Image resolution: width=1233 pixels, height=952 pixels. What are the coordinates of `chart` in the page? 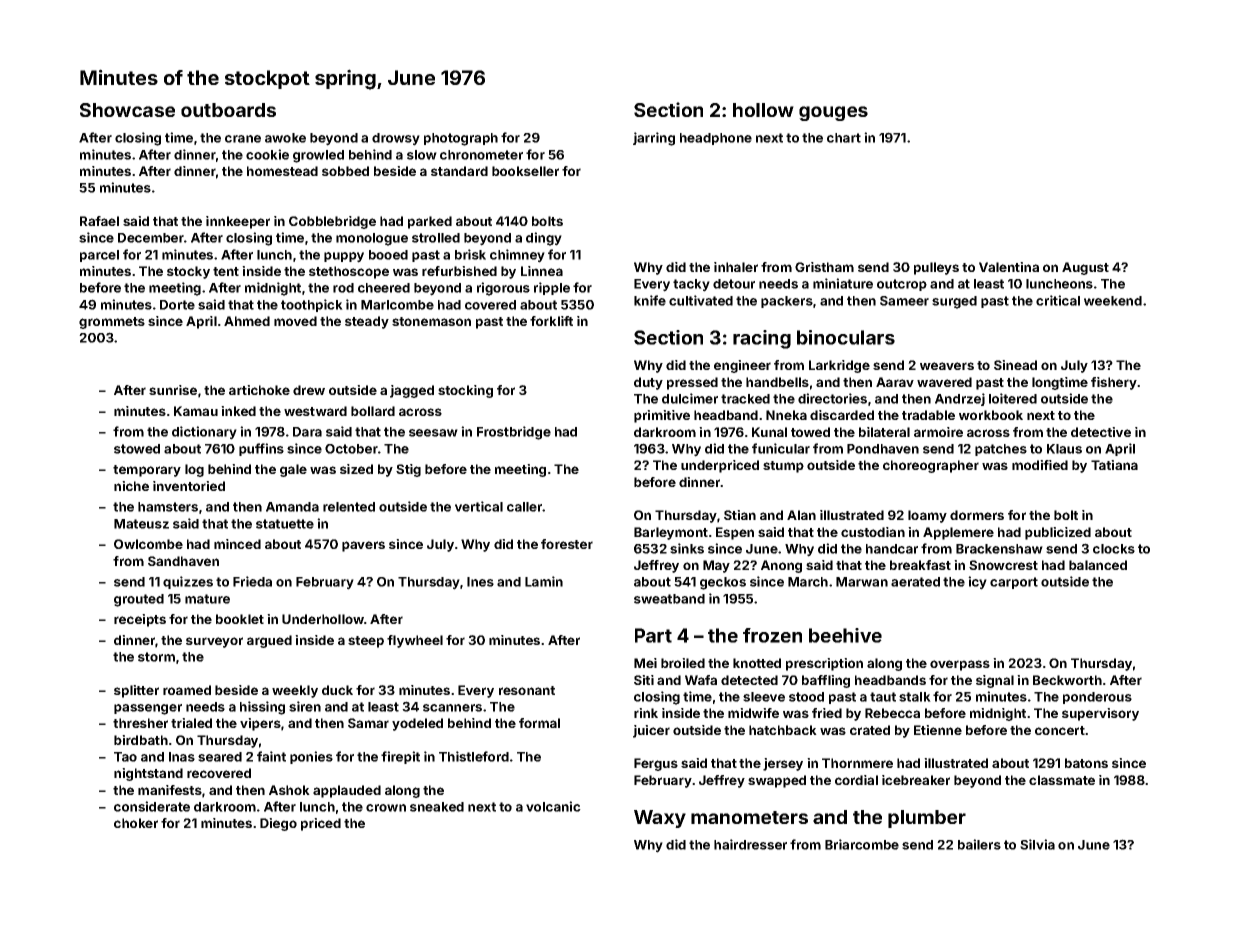 It's located at (844, 138).
